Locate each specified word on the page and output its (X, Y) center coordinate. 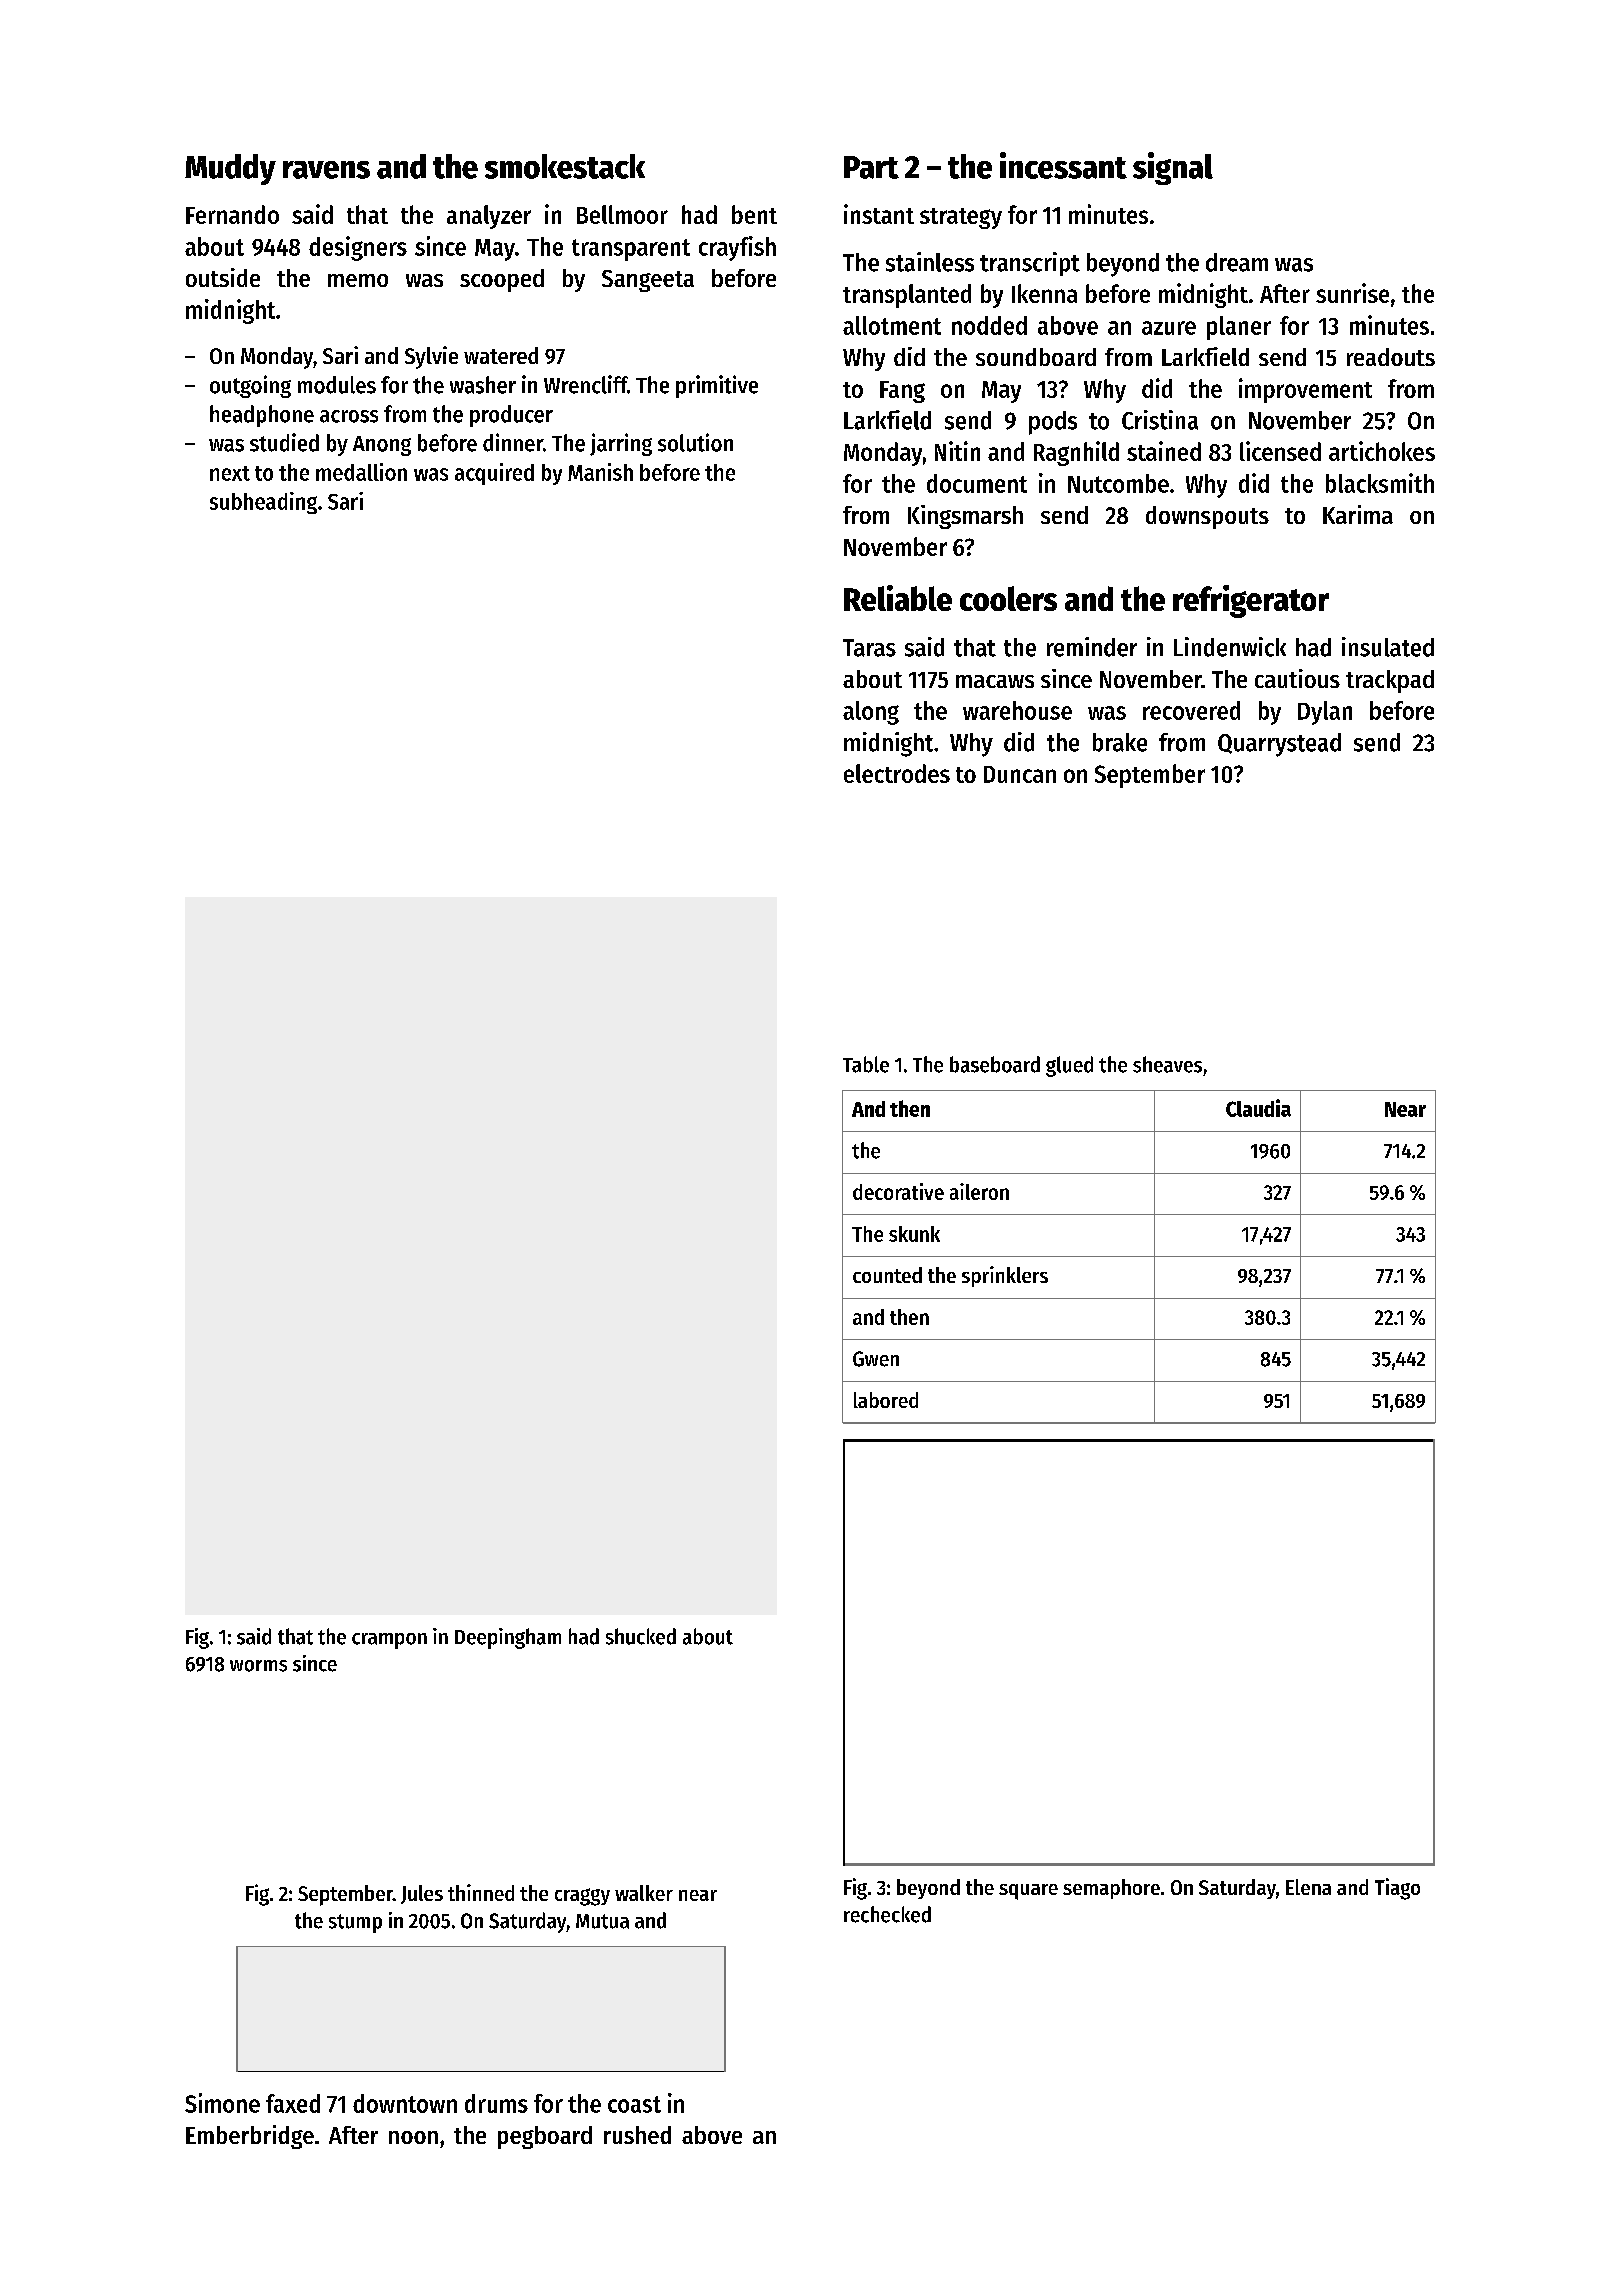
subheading (263, 503)
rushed (637, 2135)
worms (258, 1666)
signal (1173, 168)
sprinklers (1005, 1276)
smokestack (565, 166)
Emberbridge (250, 2137)
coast (634, 2104)
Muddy (230, 169)
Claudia (1258, 1108)
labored (886, 1400)
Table (866, 1064)
